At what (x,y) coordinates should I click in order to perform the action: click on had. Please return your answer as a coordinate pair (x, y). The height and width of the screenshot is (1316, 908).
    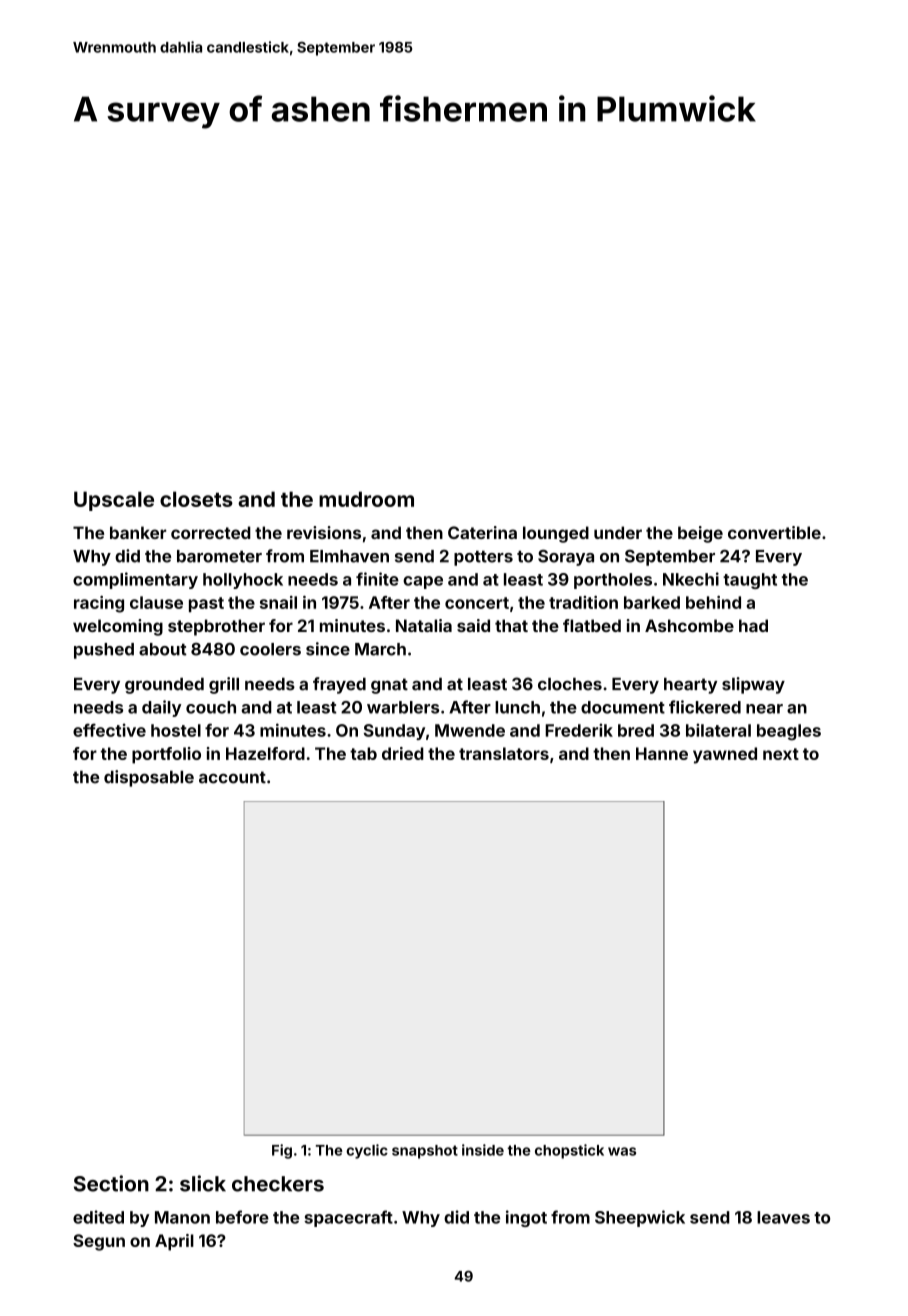
    Looking at the image, I should click on (753, 625).
